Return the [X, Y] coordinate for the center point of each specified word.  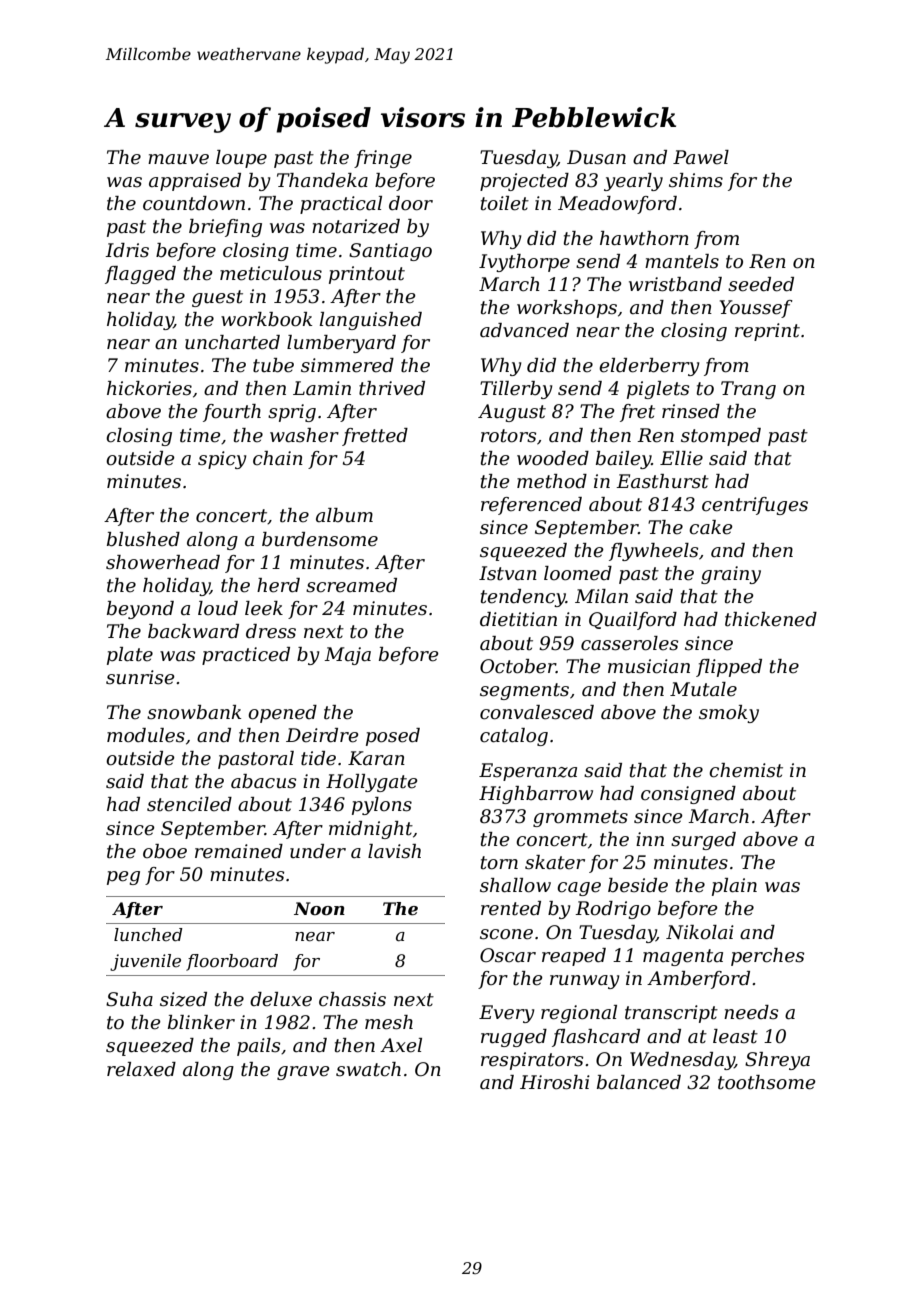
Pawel [701, 157]
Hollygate [372, 783]
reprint [767, 332]
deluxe [281, 999]
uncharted [232, 342]
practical [341, 205]
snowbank [194, 712]
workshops [567, 309]
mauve [178, 159]
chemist [746, 770]
